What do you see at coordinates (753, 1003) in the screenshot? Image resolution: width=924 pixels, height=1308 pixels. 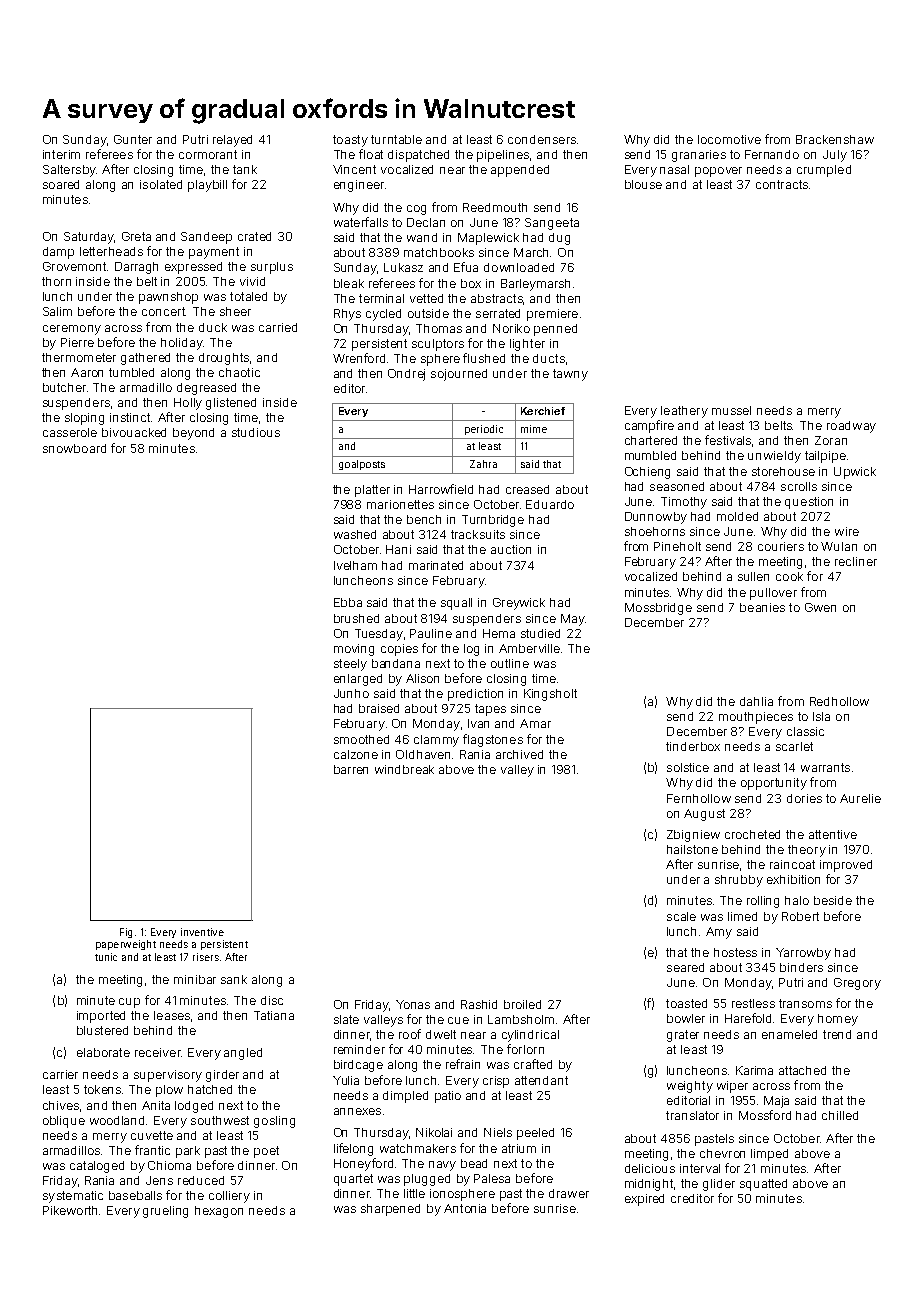 I see `restless` at bounding box center [753, 1003].
